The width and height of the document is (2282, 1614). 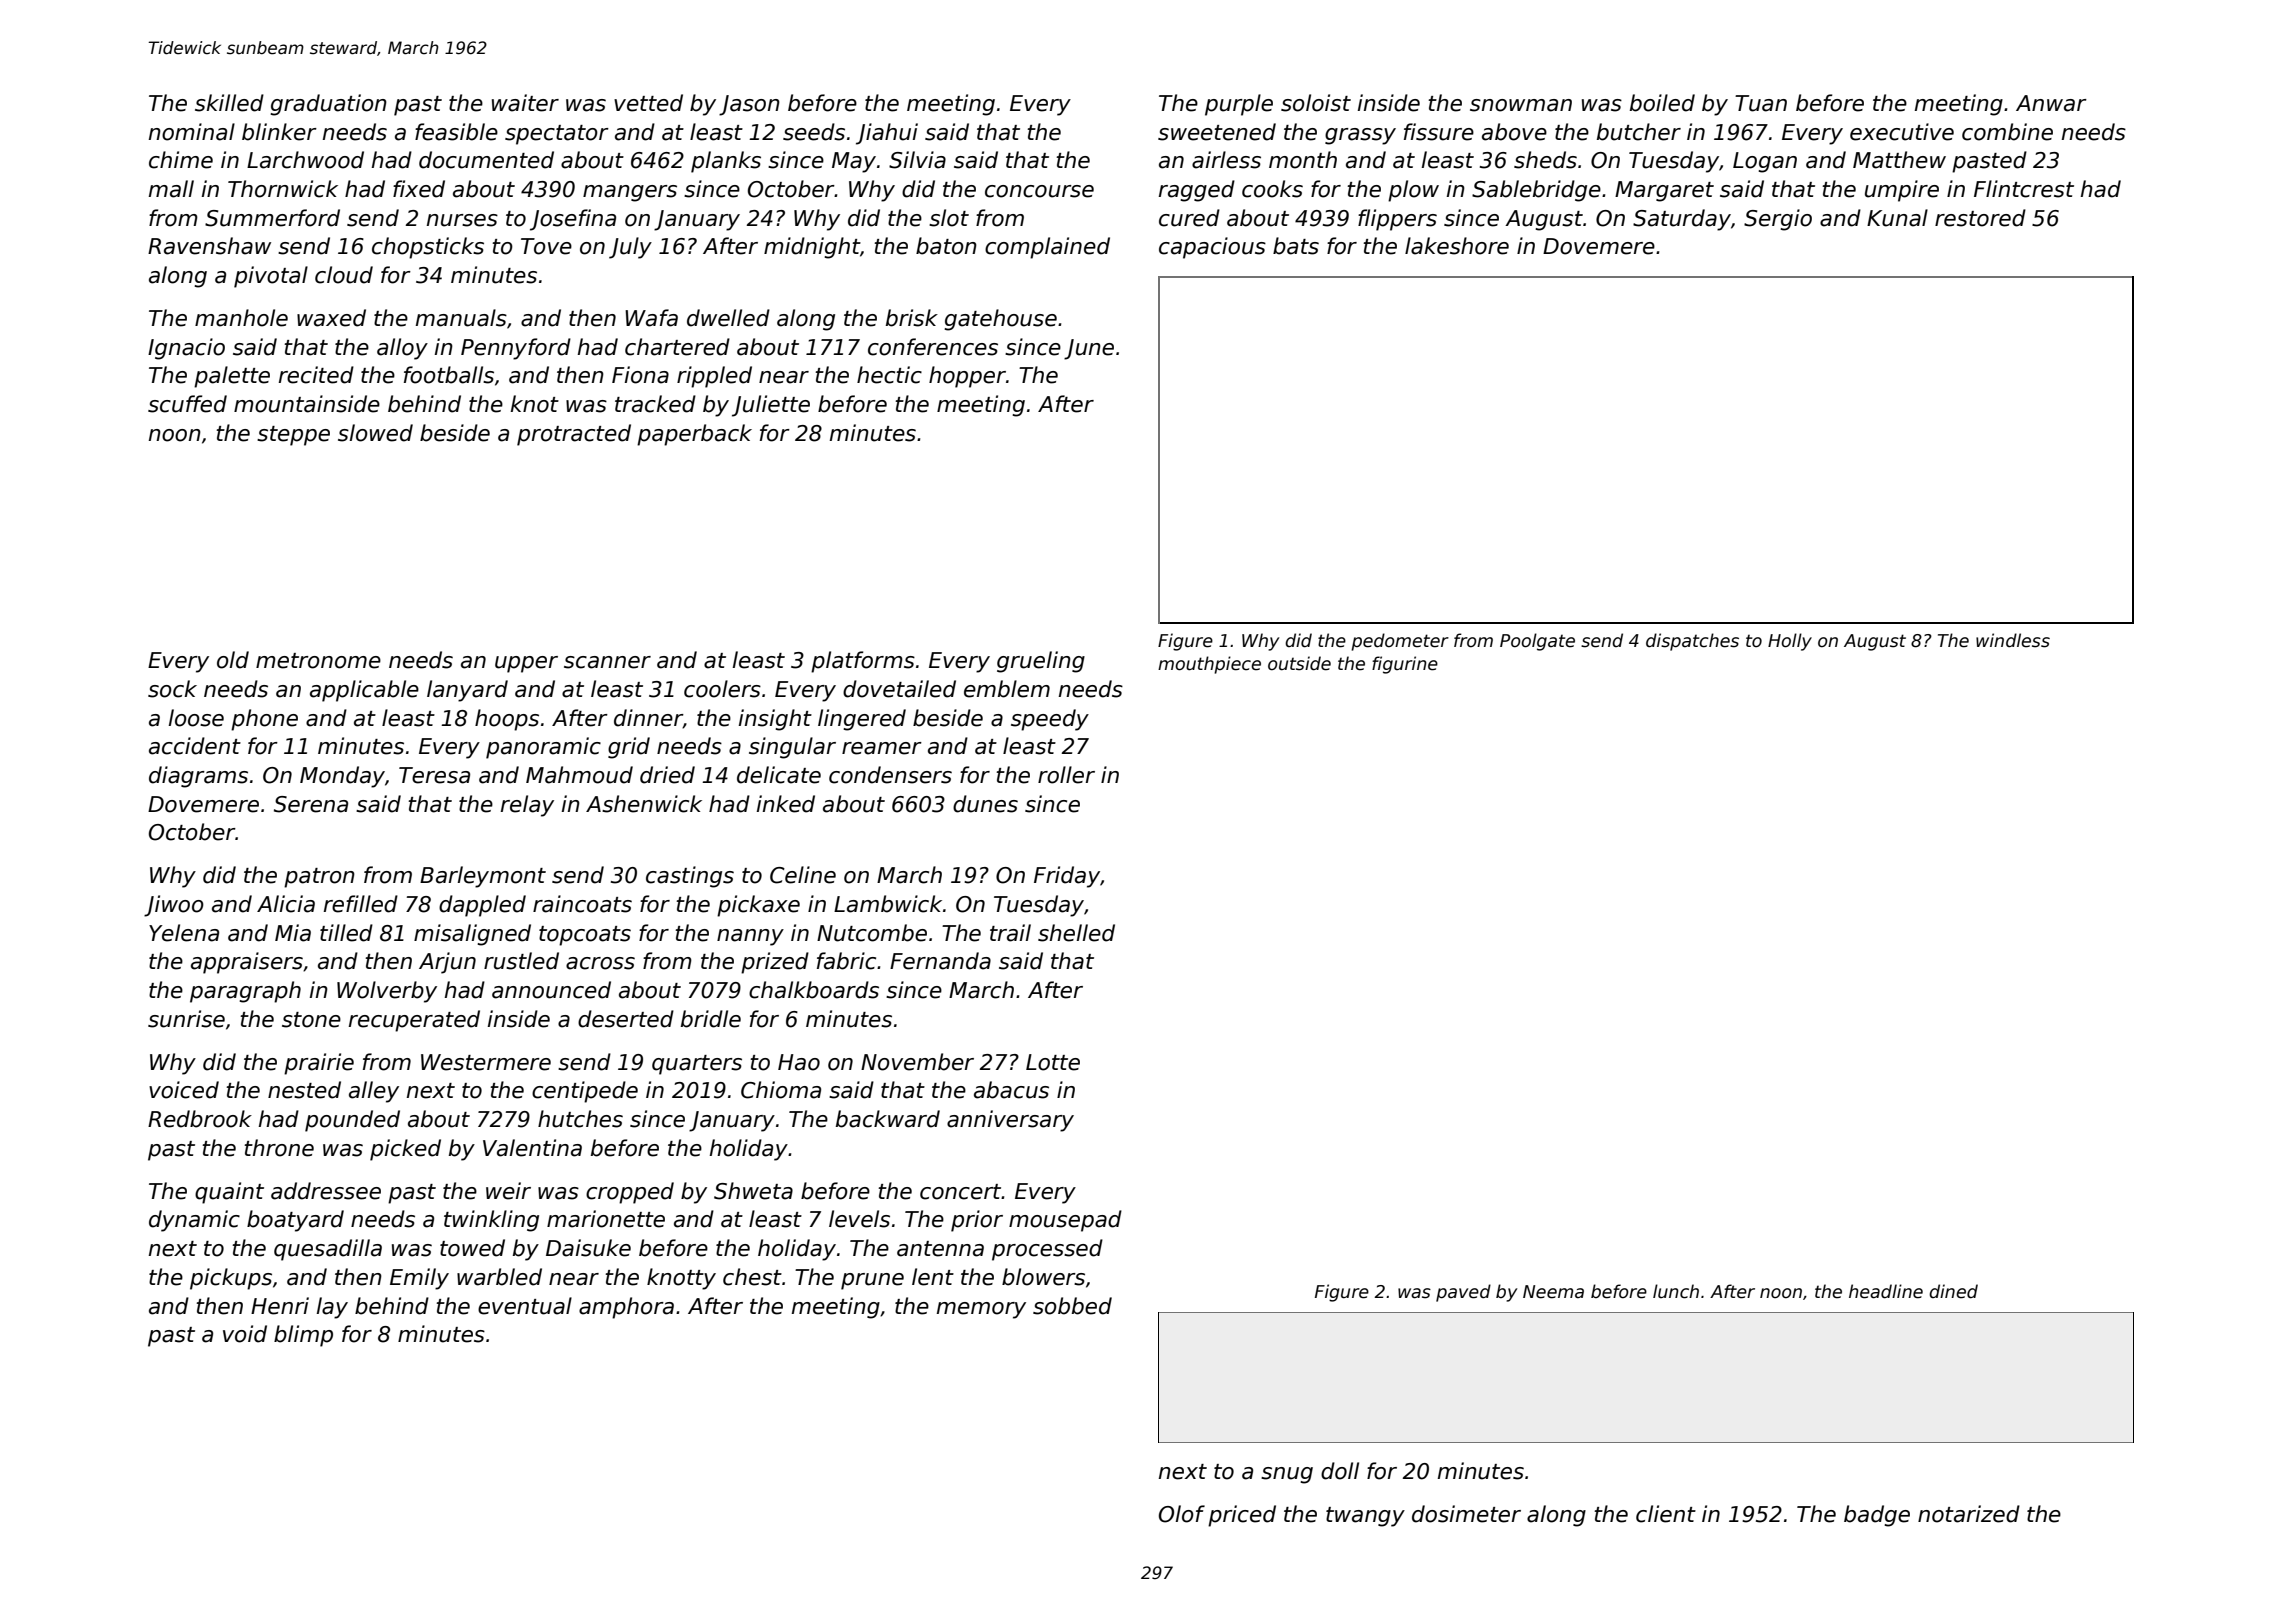 I want to click on mouthpiece, so click(x=1209, y=665).
